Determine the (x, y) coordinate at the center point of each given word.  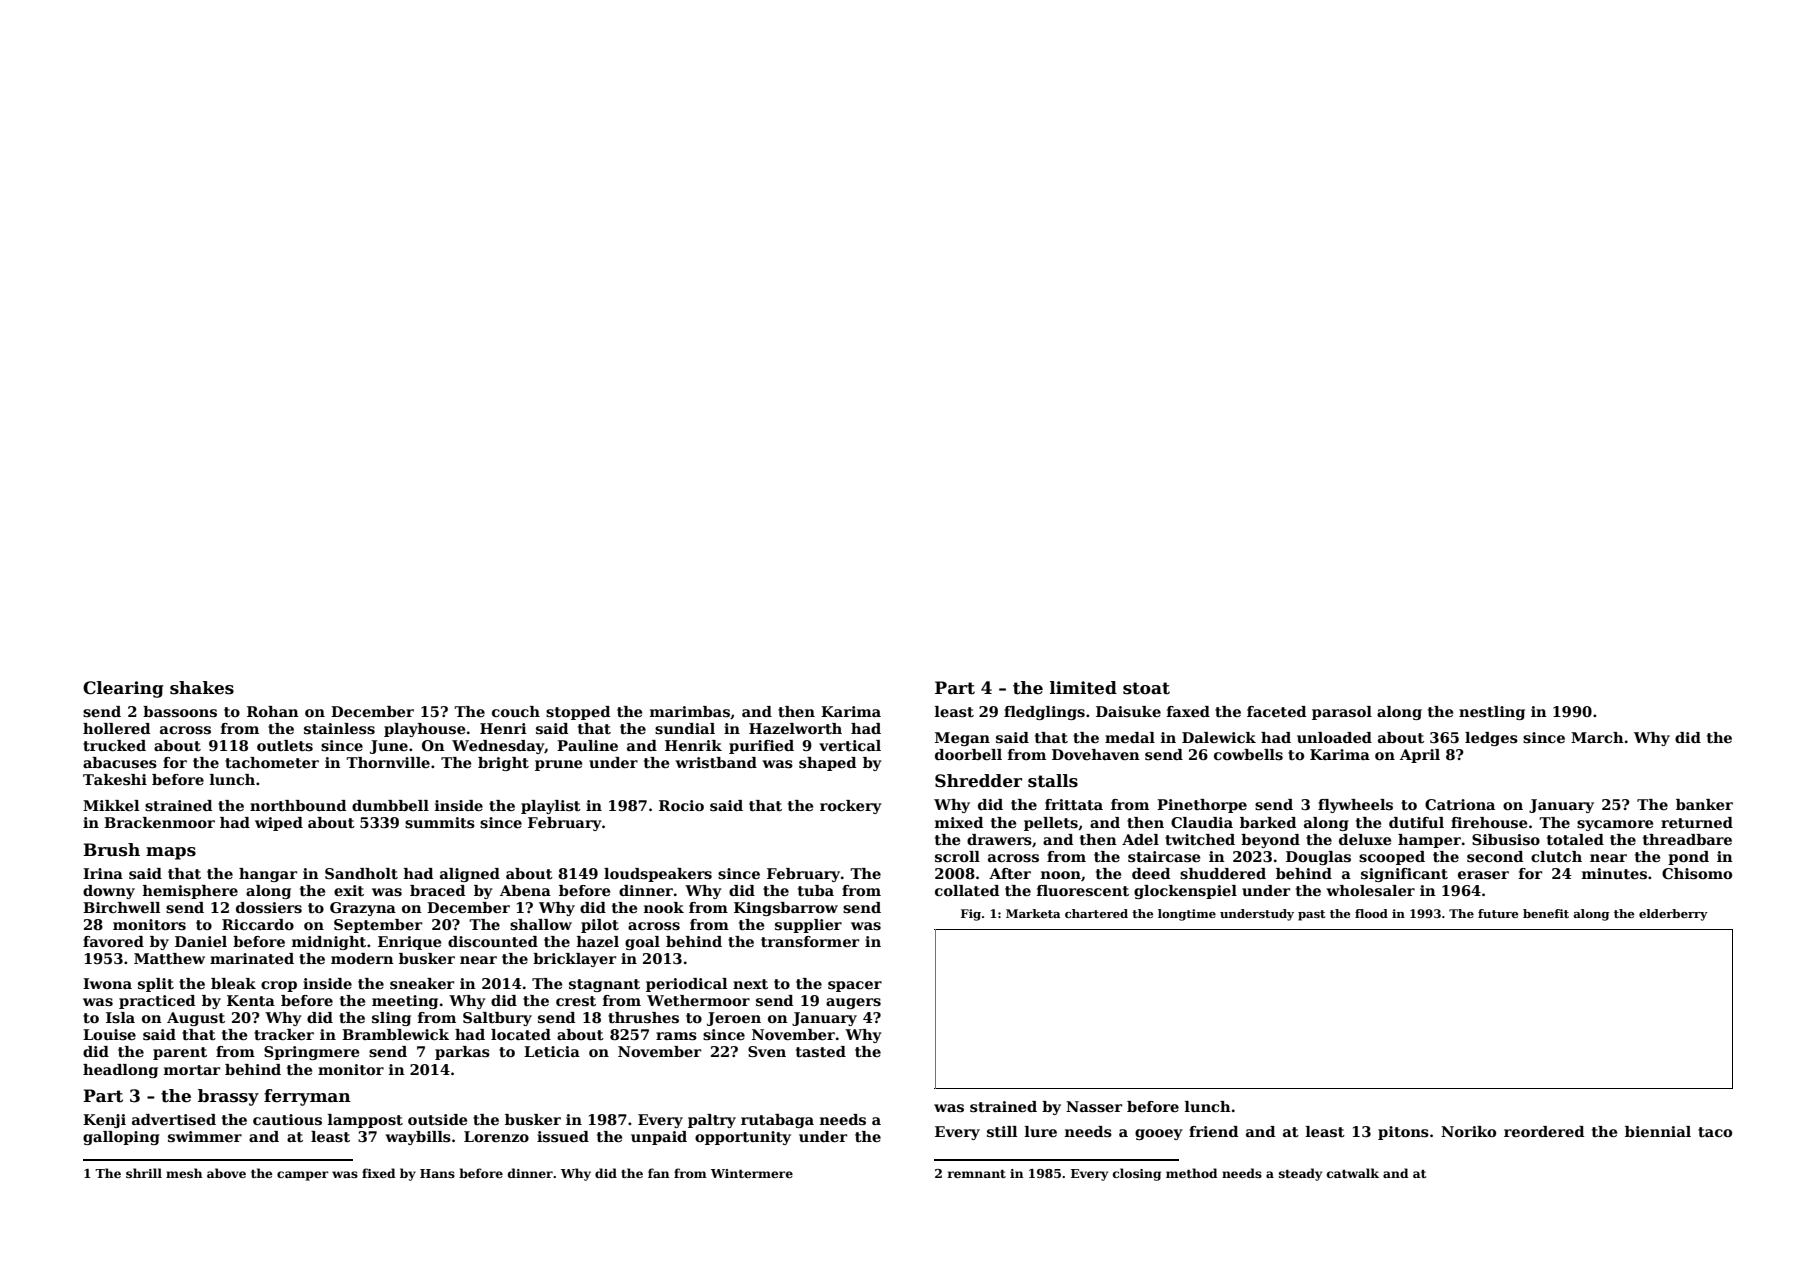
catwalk (1353, 1173)
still (1002, 1131)
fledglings (1044, 713)
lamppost (365, 1121)
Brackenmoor (159, 822)
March (1597, 737)
